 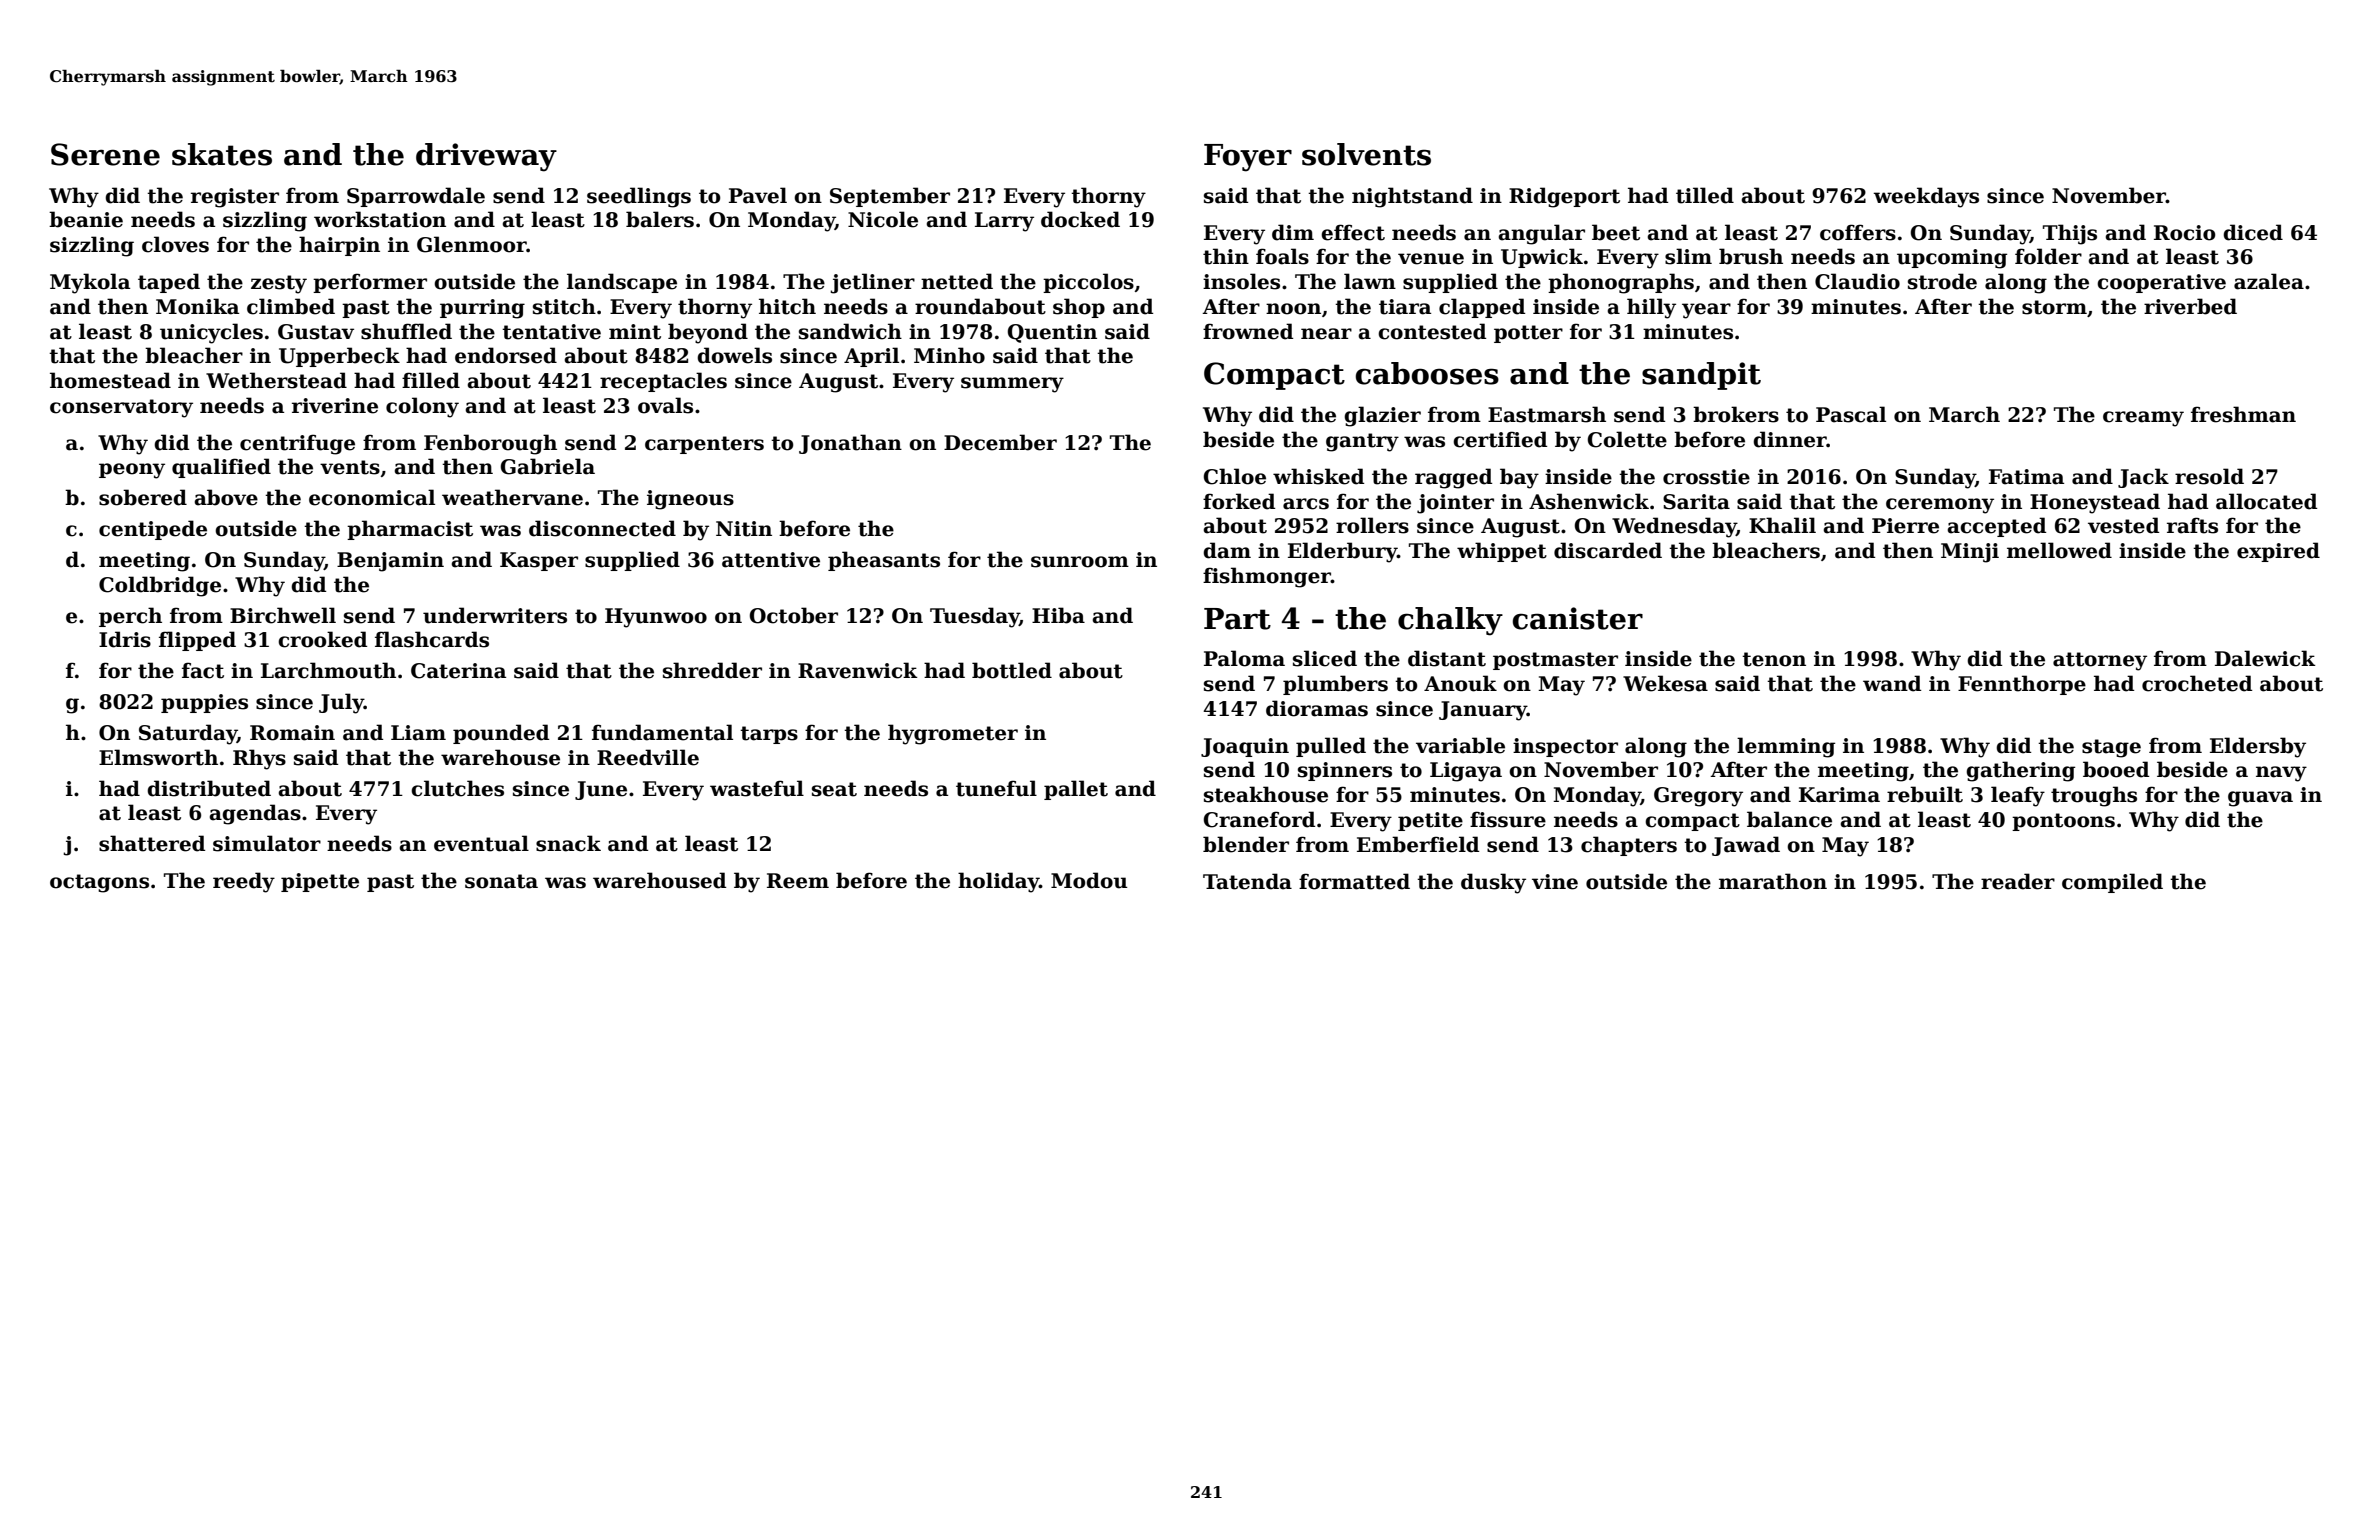 I want to click on Reem, so click(x=798, y=881).
